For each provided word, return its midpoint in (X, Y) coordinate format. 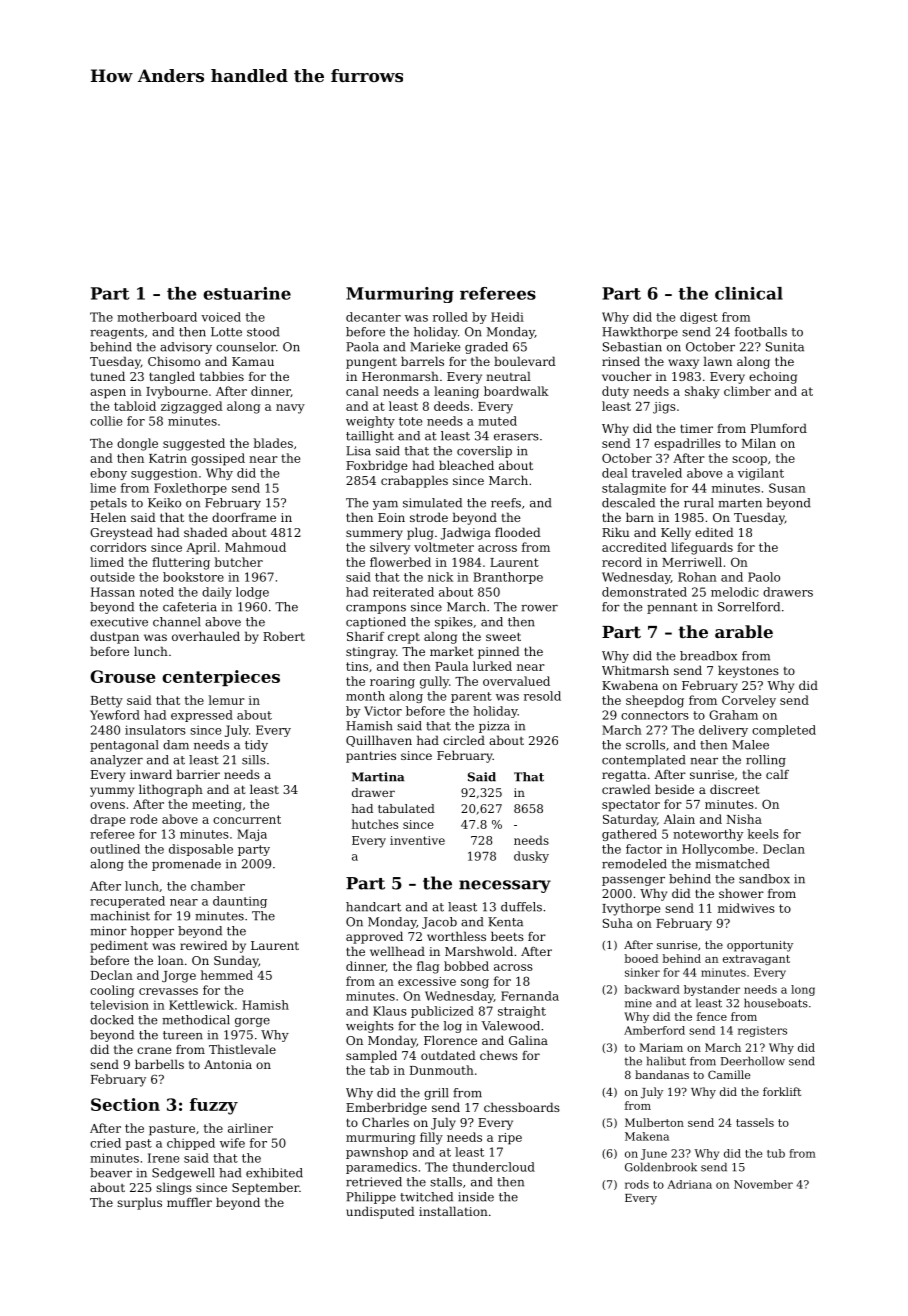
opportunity (760, 946)
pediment (119, 946)
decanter (373, 317)
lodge (252, 593)
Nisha (744, 819)
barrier (198, 774)
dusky (531, 857)
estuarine (247, 293)
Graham (733, 715)
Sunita (785, 347)
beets (507, 936)
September (265, 1188)
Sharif (365, 636)
